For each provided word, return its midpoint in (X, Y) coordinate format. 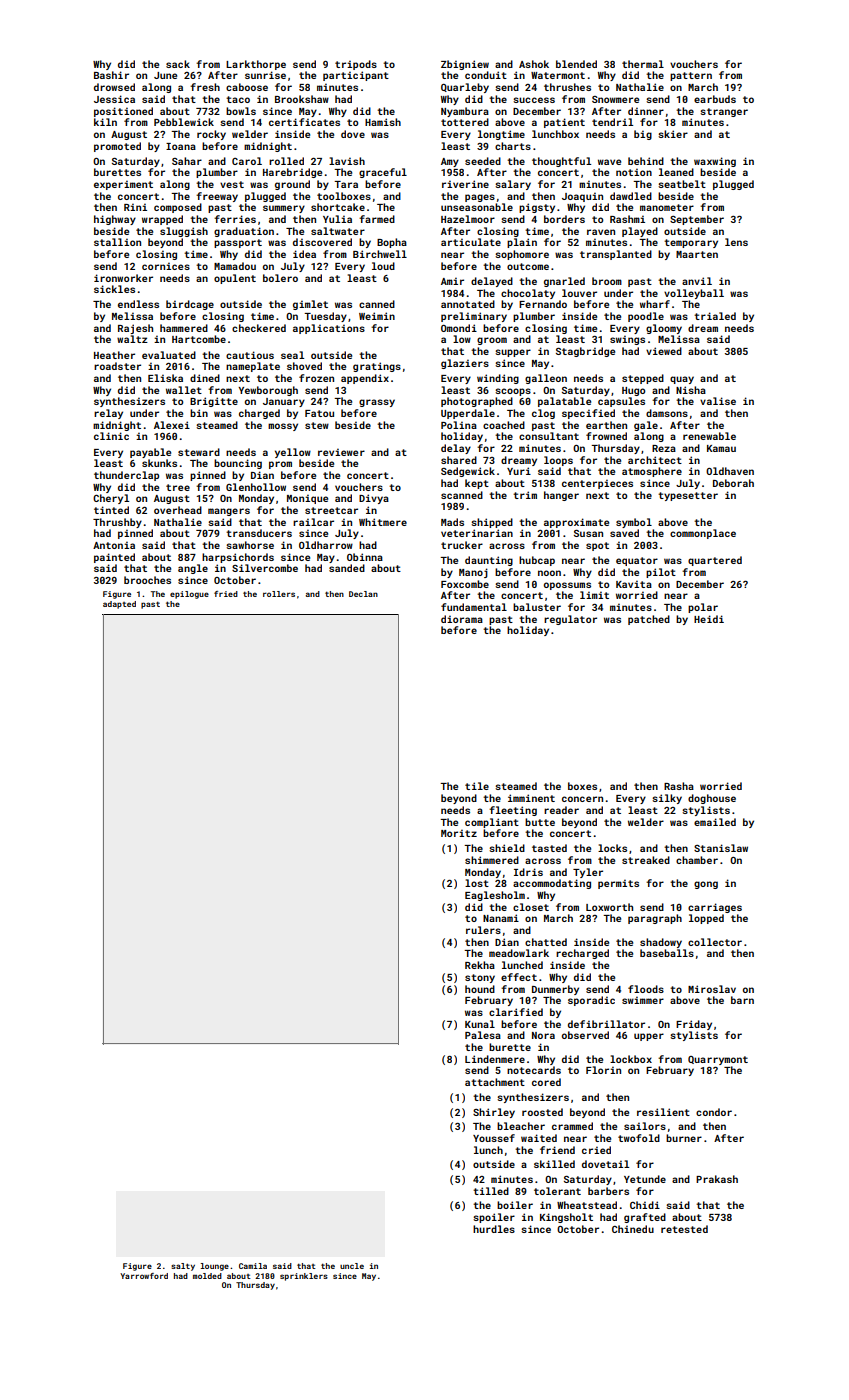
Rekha (480, 965)
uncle (352, 1266)
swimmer (643, 1000)
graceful (383, 173)
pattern (691, 76)
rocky (211, 135)
